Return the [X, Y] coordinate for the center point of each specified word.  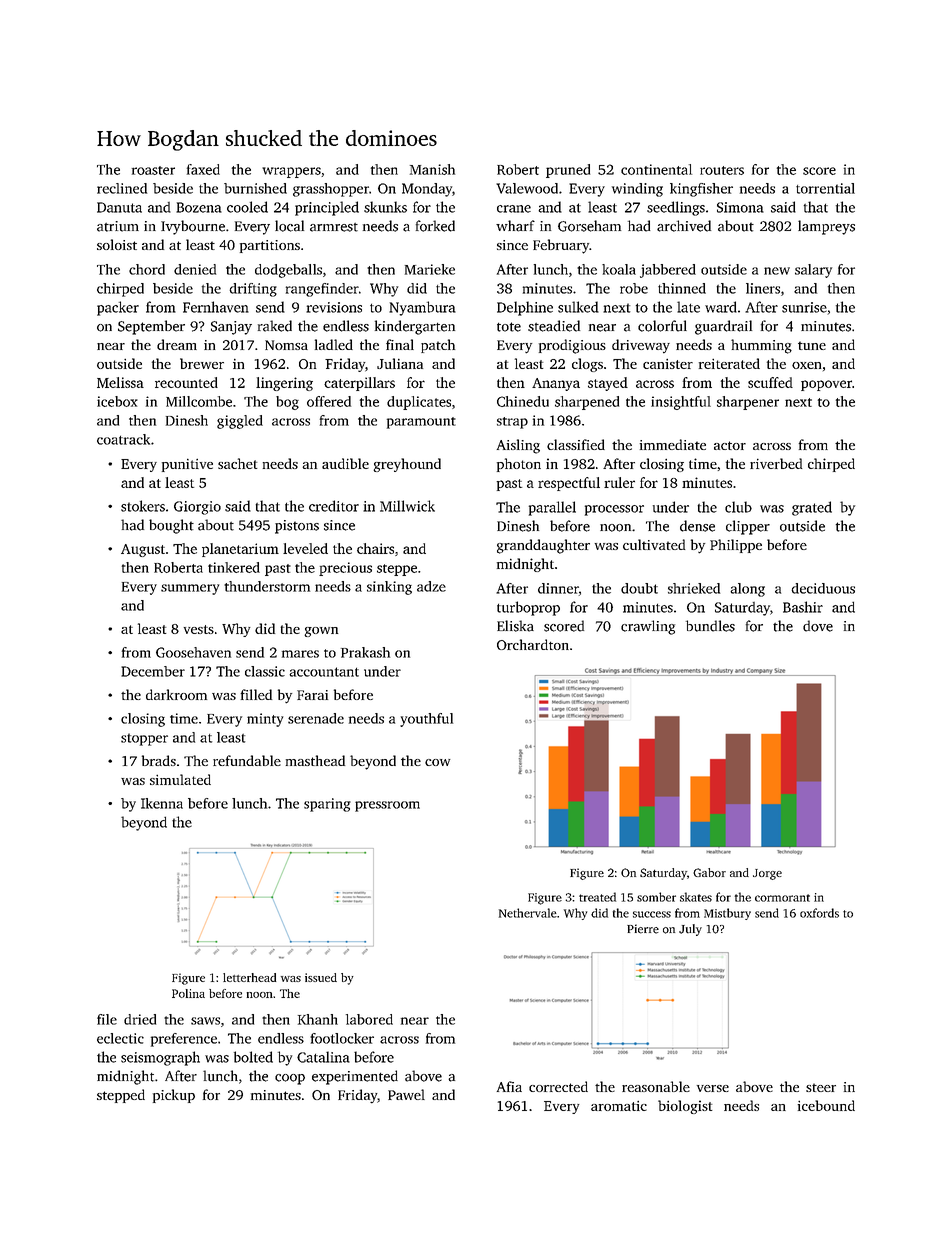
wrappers [291, 172]
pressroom [387, 806]
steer [821, 1087]
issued [321, 977]
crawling [648, 627]
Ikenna [162, 803]
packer [118, 308]
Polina [188, 993]
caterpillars [359, 384]
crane [514, 209]
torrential [825, 188]
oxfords [819, 913]
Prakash [365, 652]
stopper [144, 739]
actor [730, 445]
